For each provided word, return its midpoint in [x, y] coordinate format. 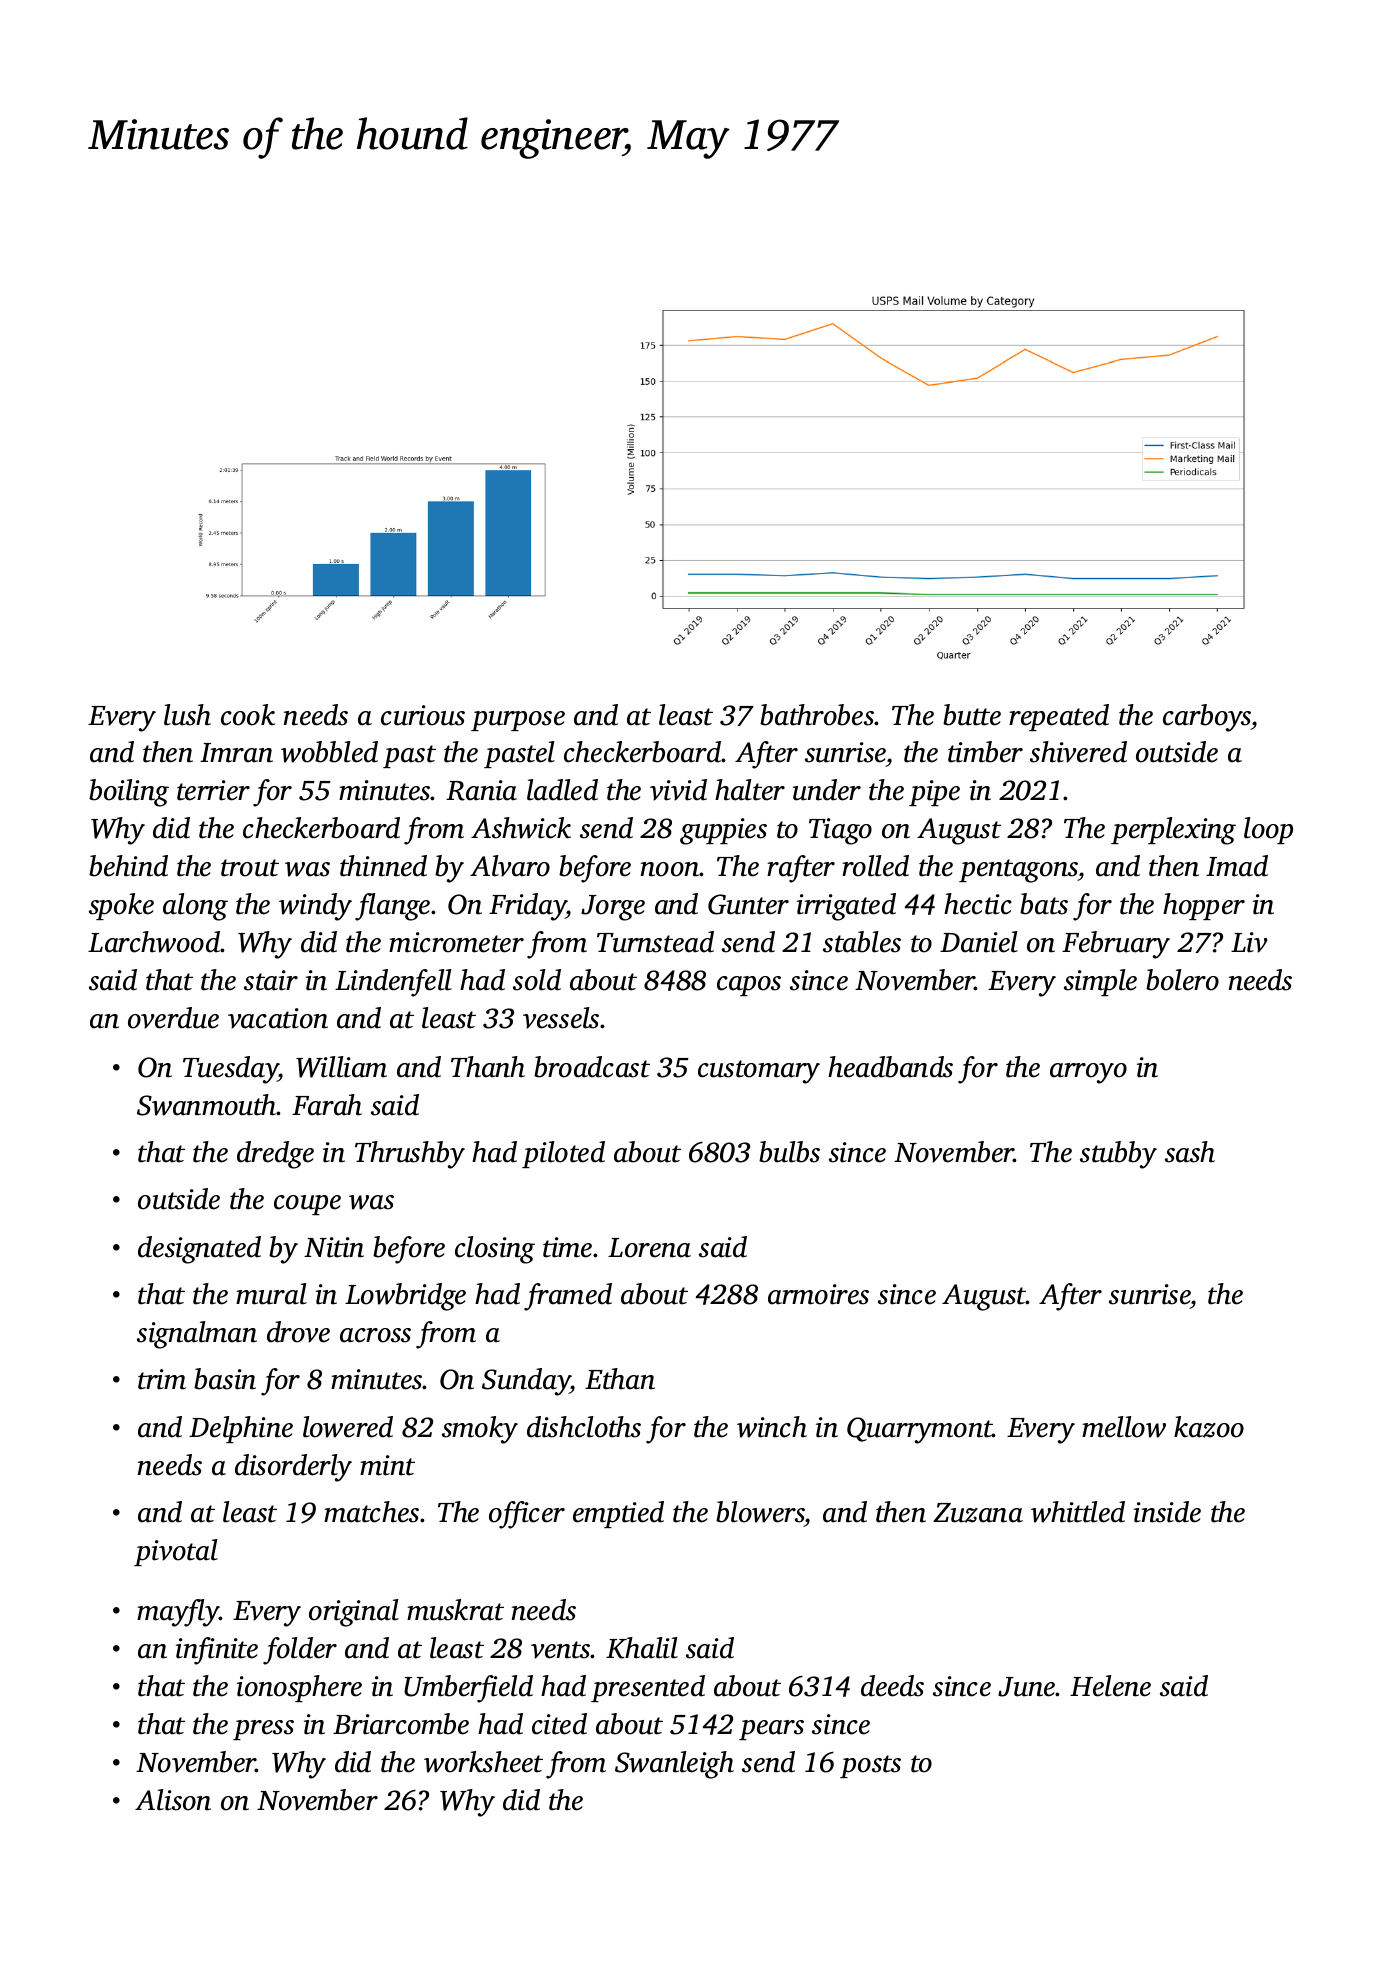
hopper [1204, 906]
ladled [562, 790]
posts [870, 1766]
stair [271, 980]
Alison [173, 1800]
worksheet [483, 1762]
